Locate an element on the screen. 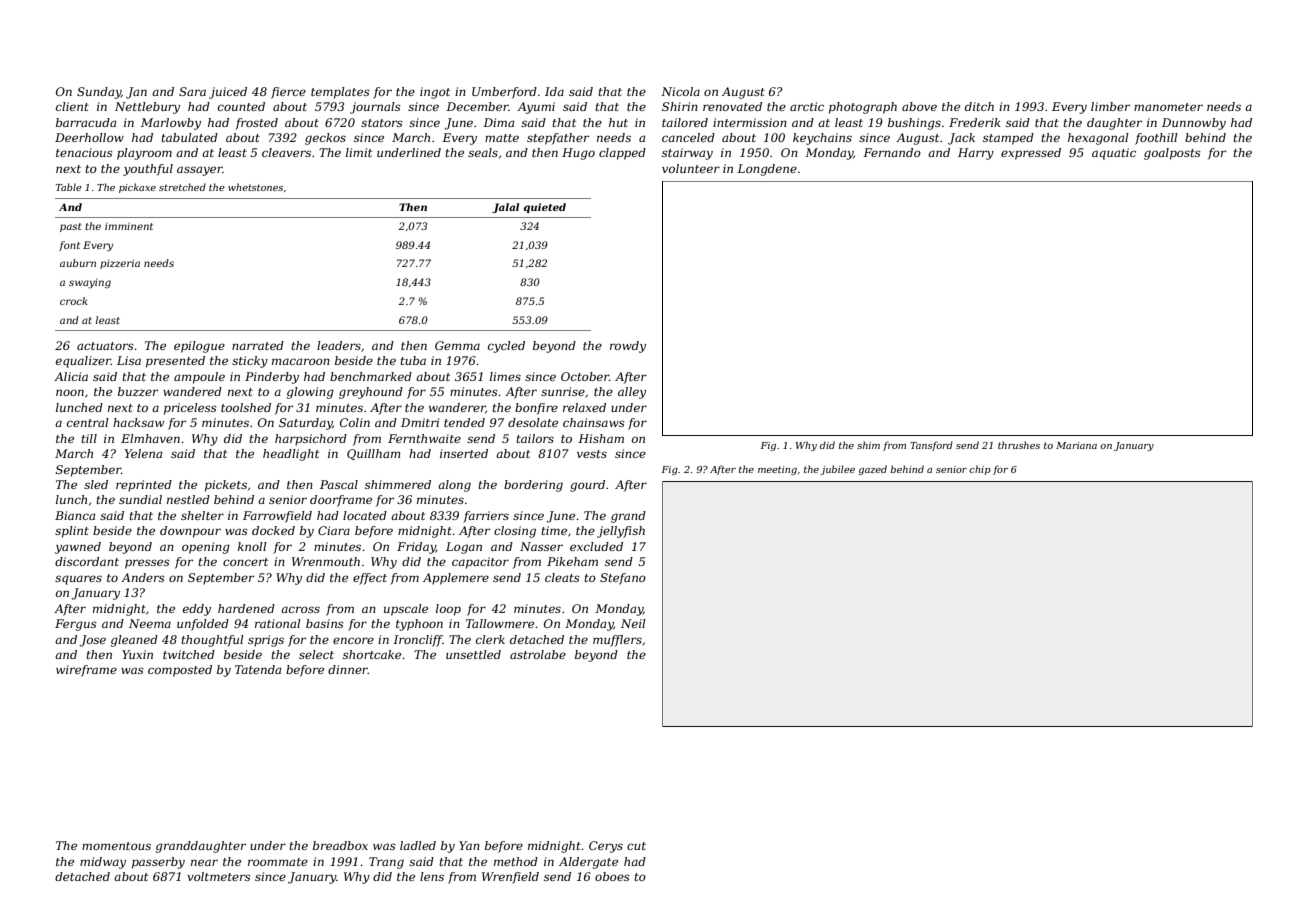 This screenshot has height=924, width=1308. expressed is located at coordinates (1031, 154).
